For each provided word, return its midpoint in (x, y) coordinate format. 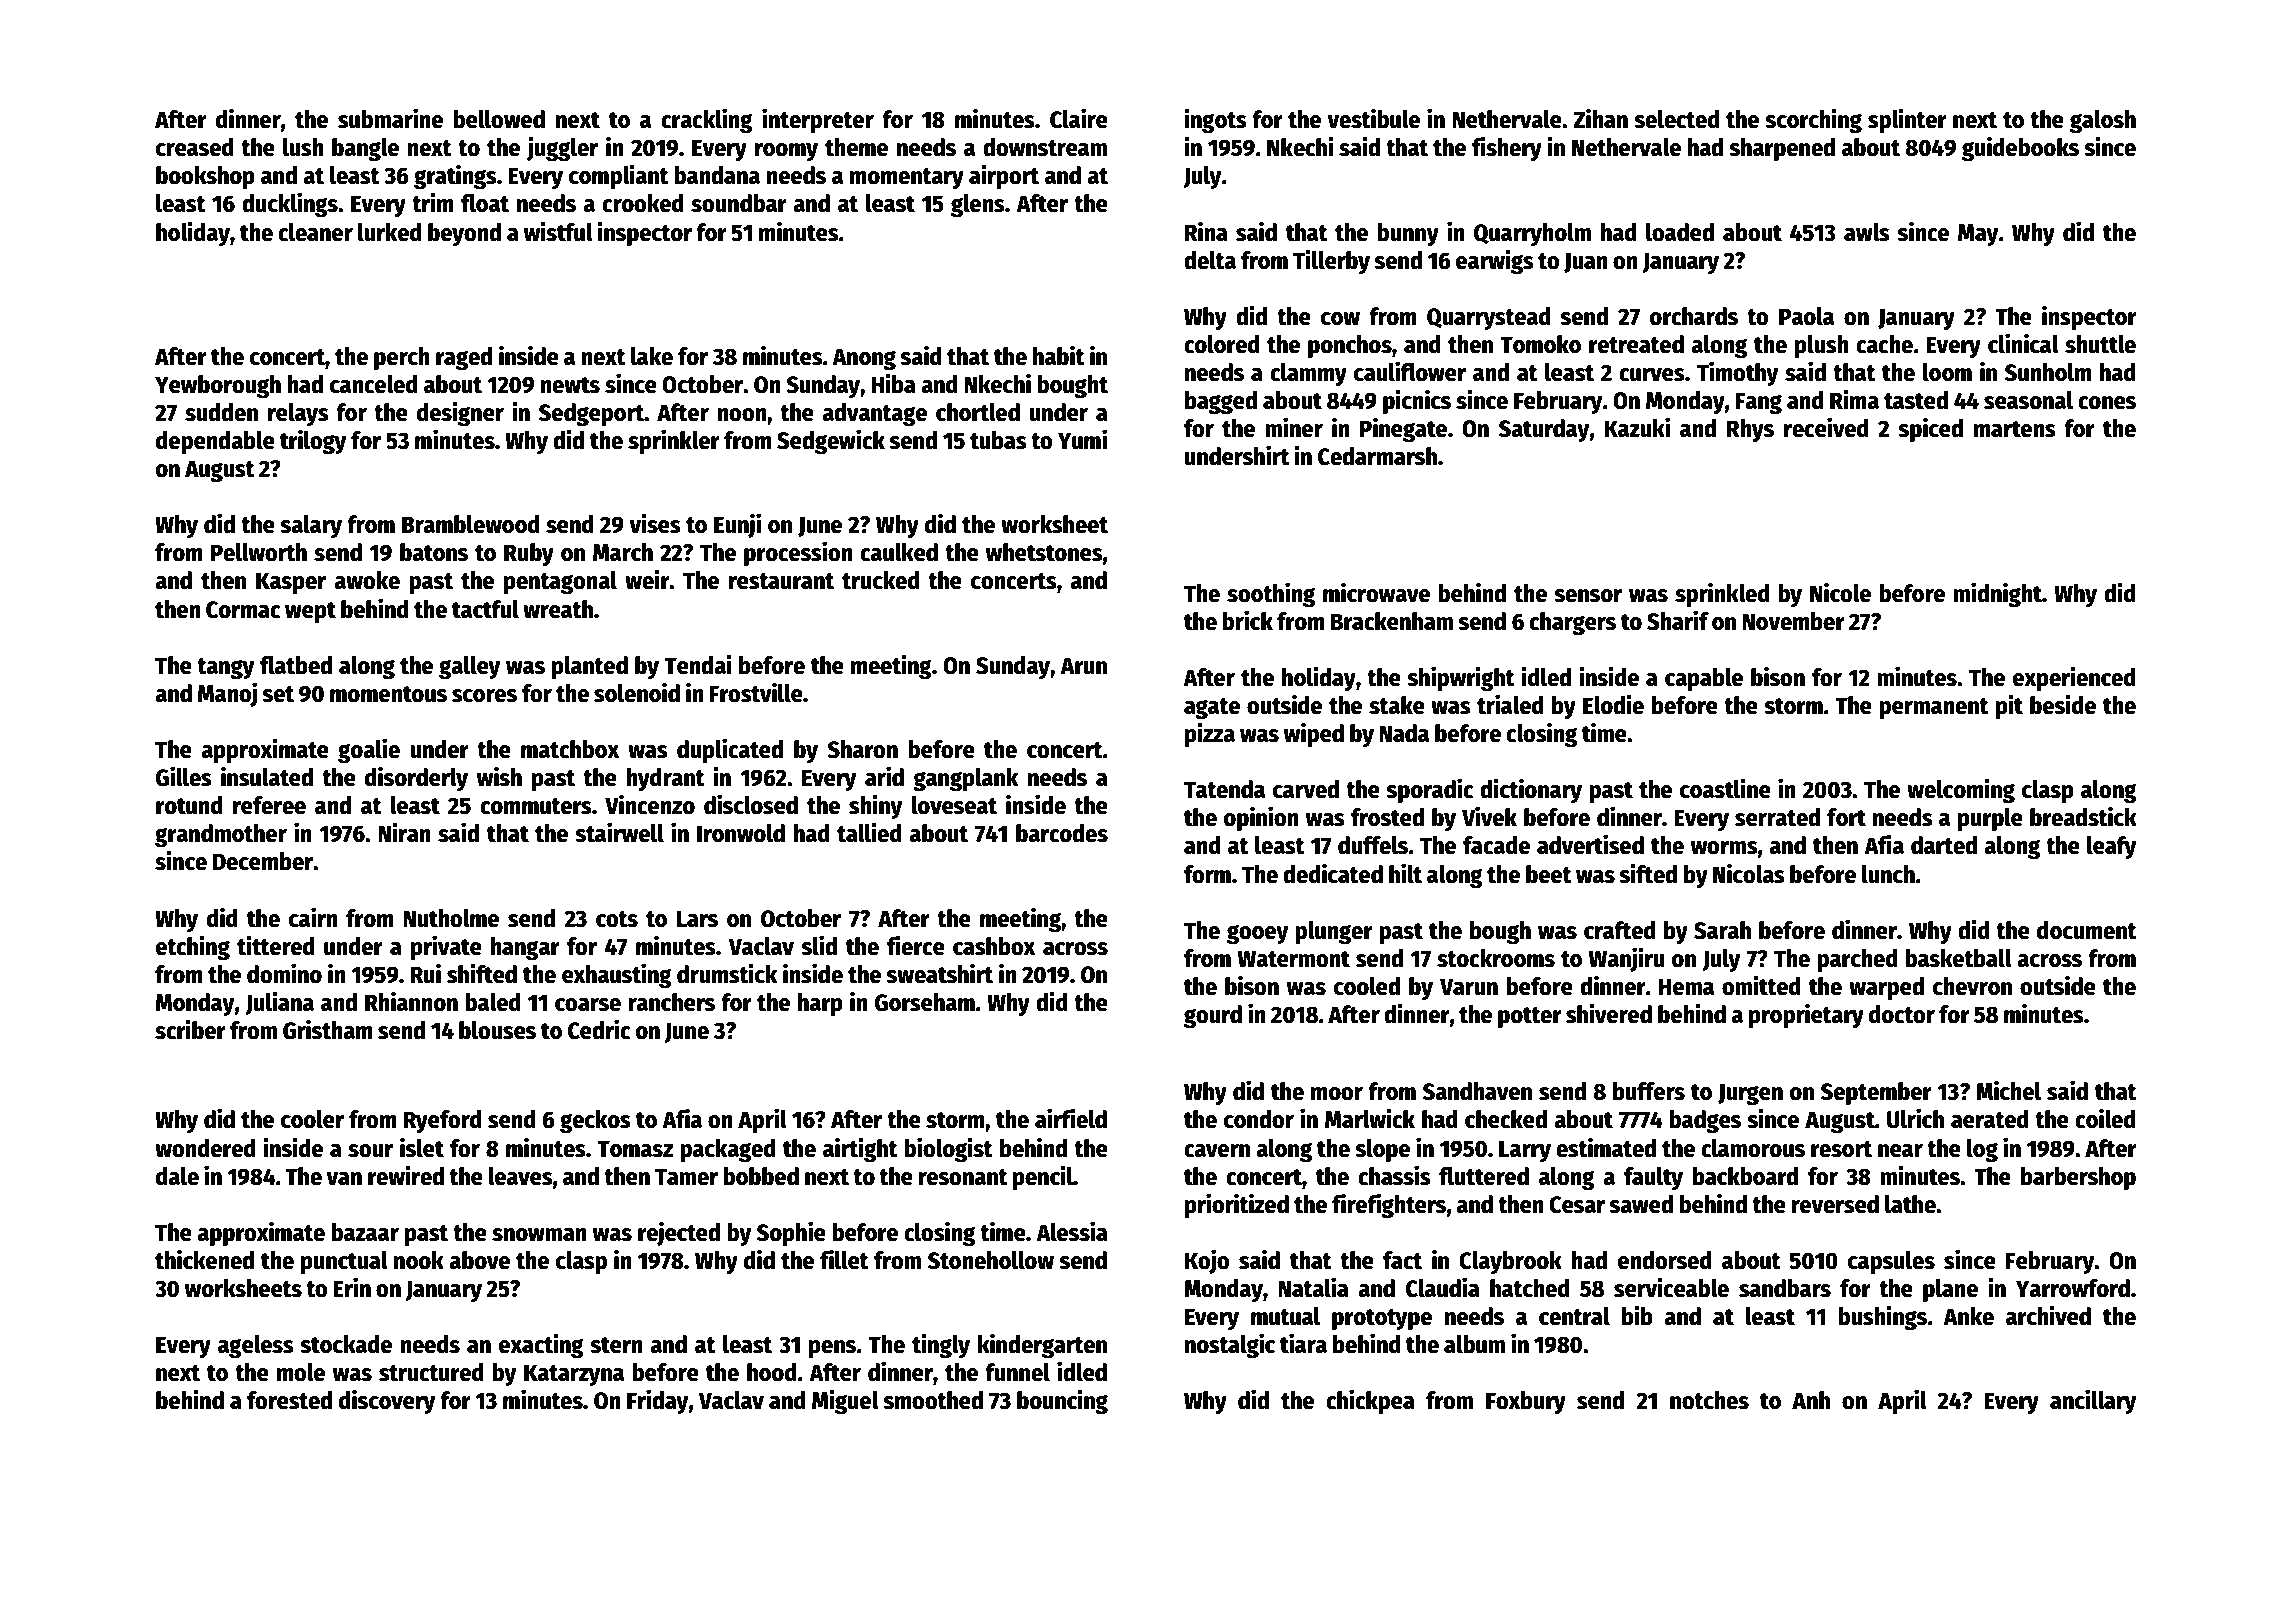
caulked (899, 552)
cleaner (315, 232)
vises (655, 523)
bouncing (1062, 1401)
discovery (387, 1401)
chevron (1972, 986)
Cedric (599, 1029)
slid (819, 945)
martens (2015, 429)
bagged (1221, 402)
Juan (1586, 262)
